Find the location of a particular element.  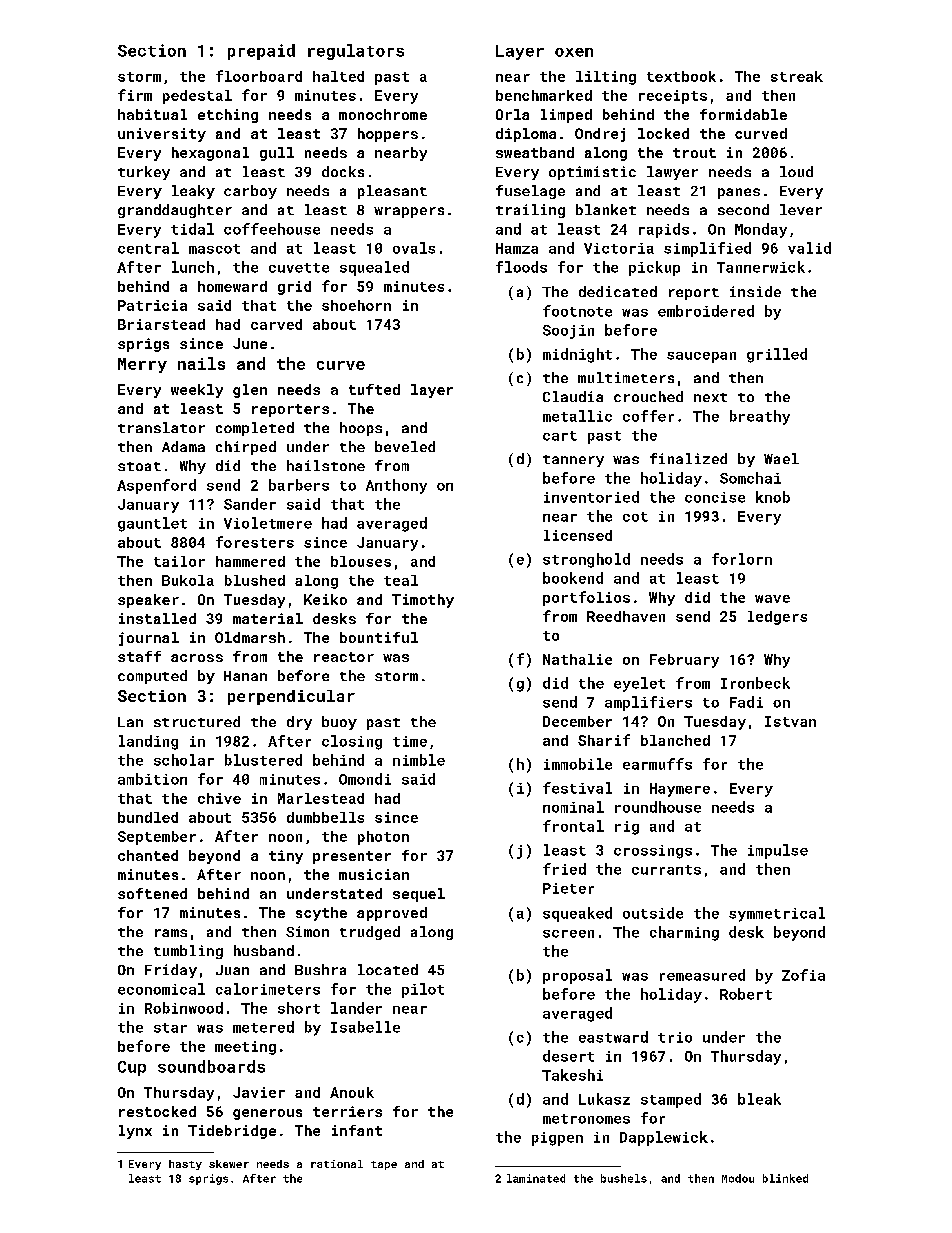

hoppers is located at coordinates (388, 135).
